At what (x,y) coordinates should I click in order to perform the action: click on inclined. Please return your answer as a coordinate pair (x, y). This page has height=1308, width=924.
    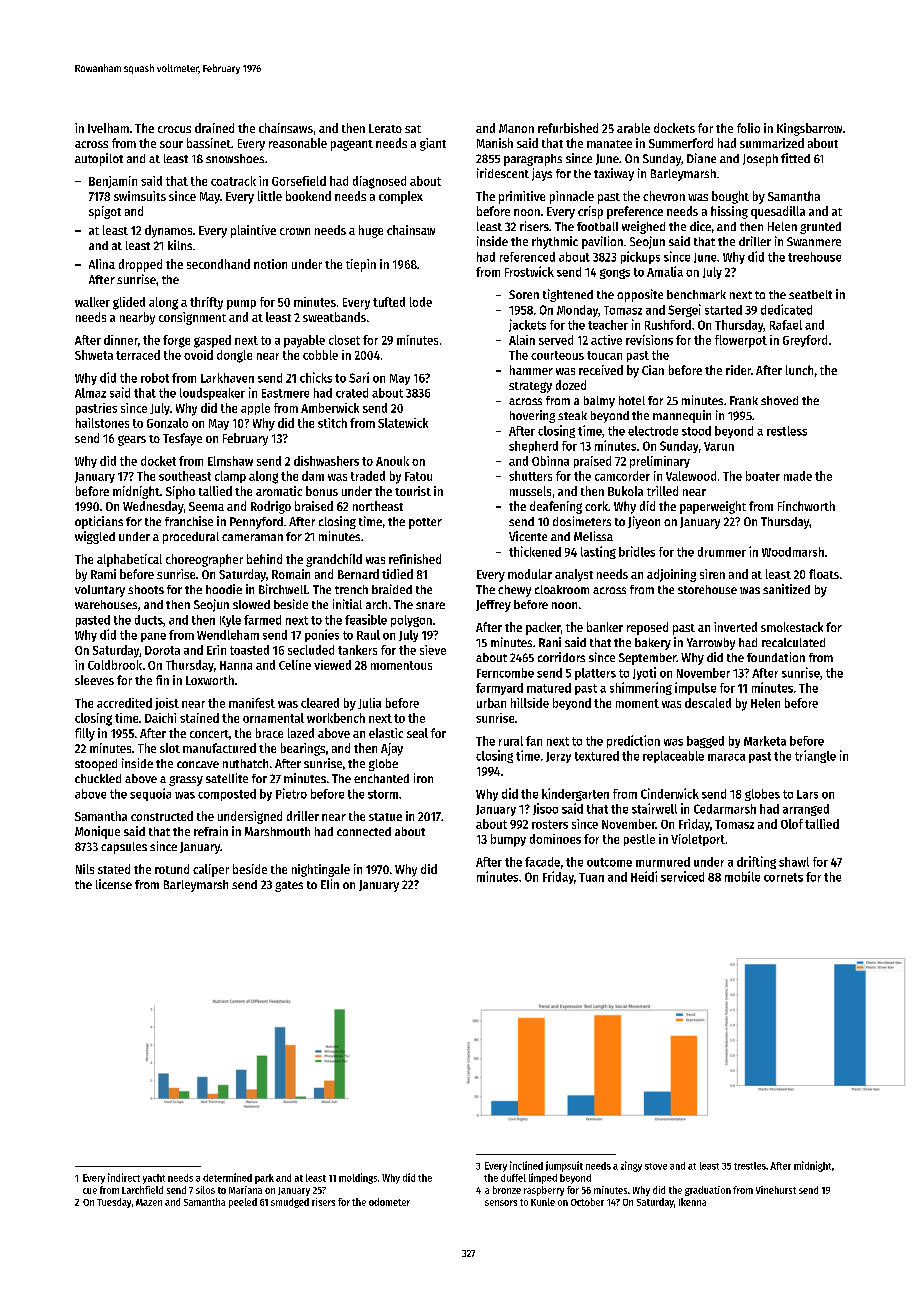
    Looking at the image, I should click on (526, 1165).
